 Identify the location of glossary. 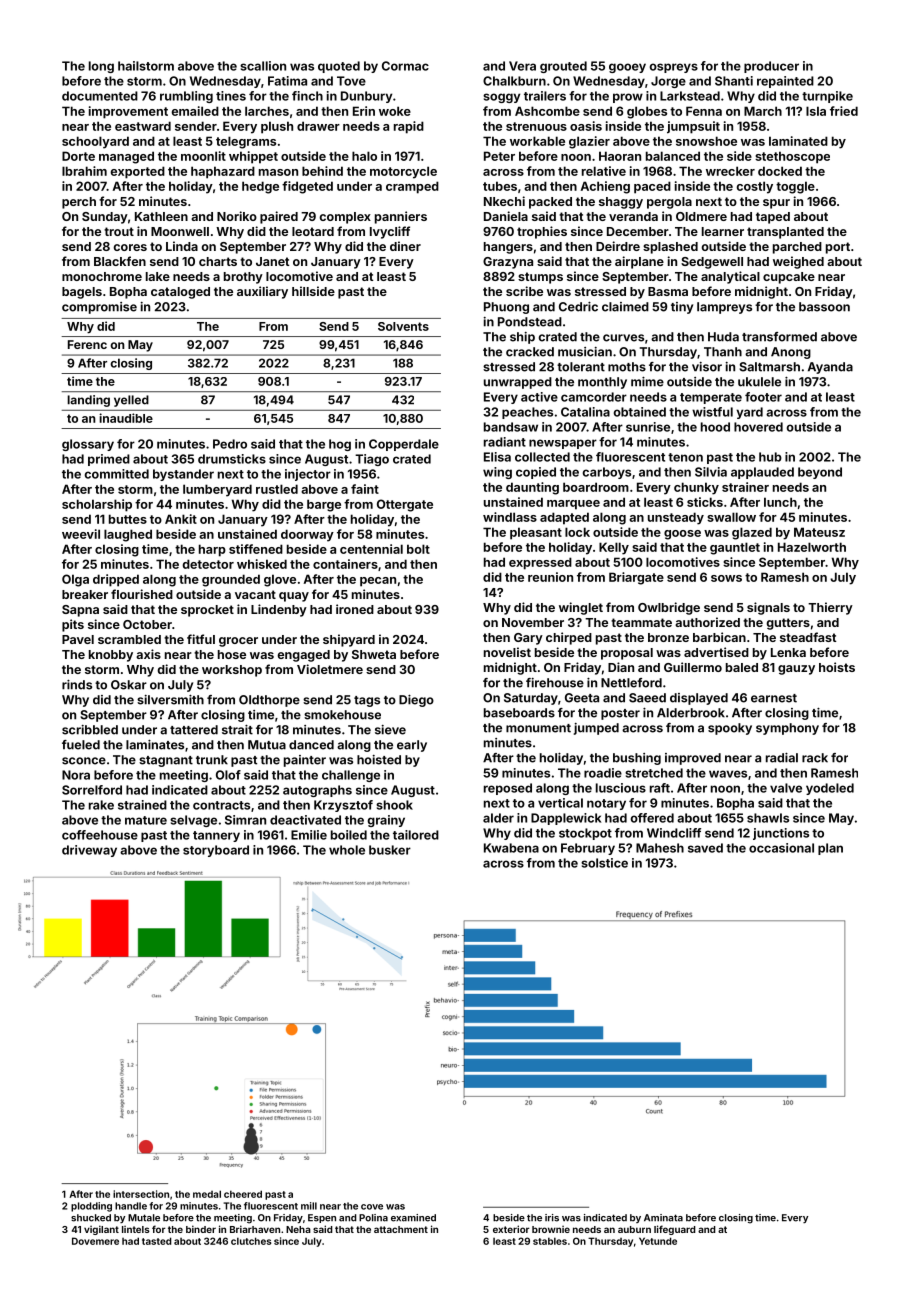
(88, 445).
